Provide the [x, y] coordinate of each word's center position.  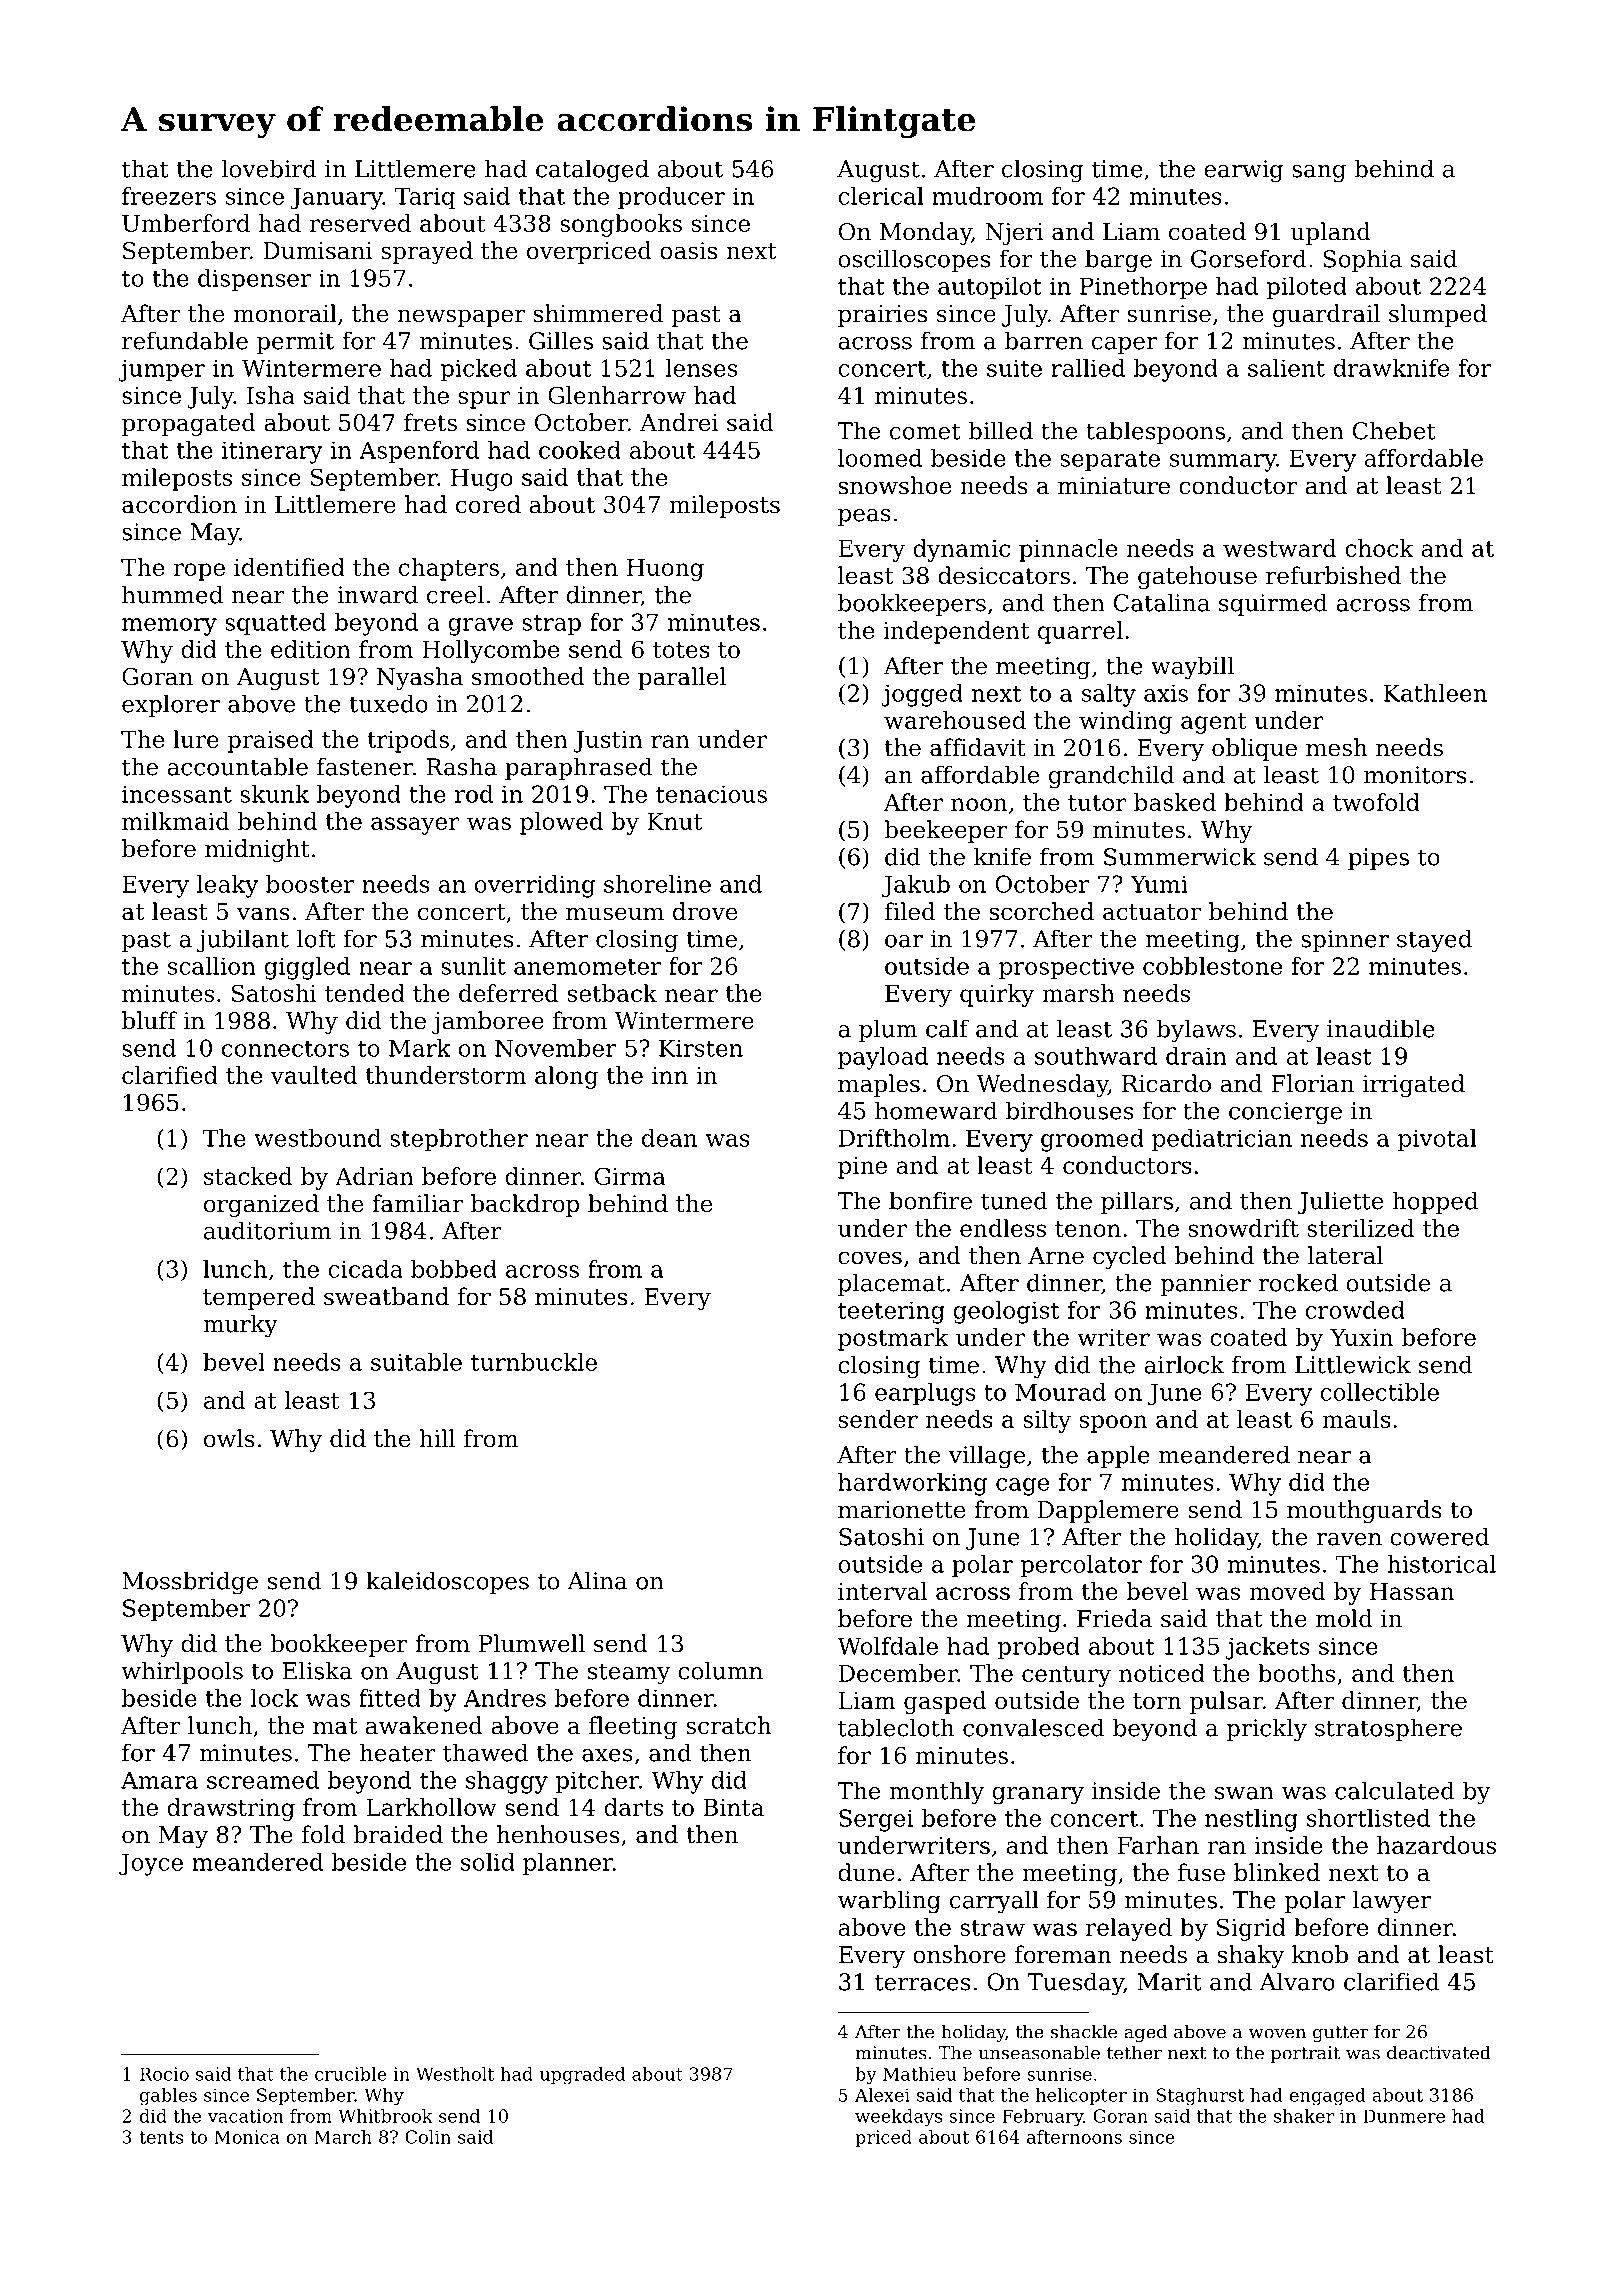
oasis [688, 251]
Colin [428, 2137]
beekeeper [945, 831]
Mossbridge [190, 1583]
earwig [1243, 171]
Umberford [186, 223]
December [898, 1673]
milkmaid [176, 821]
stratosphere [1388, 1729]
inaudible [1381, 1028]
